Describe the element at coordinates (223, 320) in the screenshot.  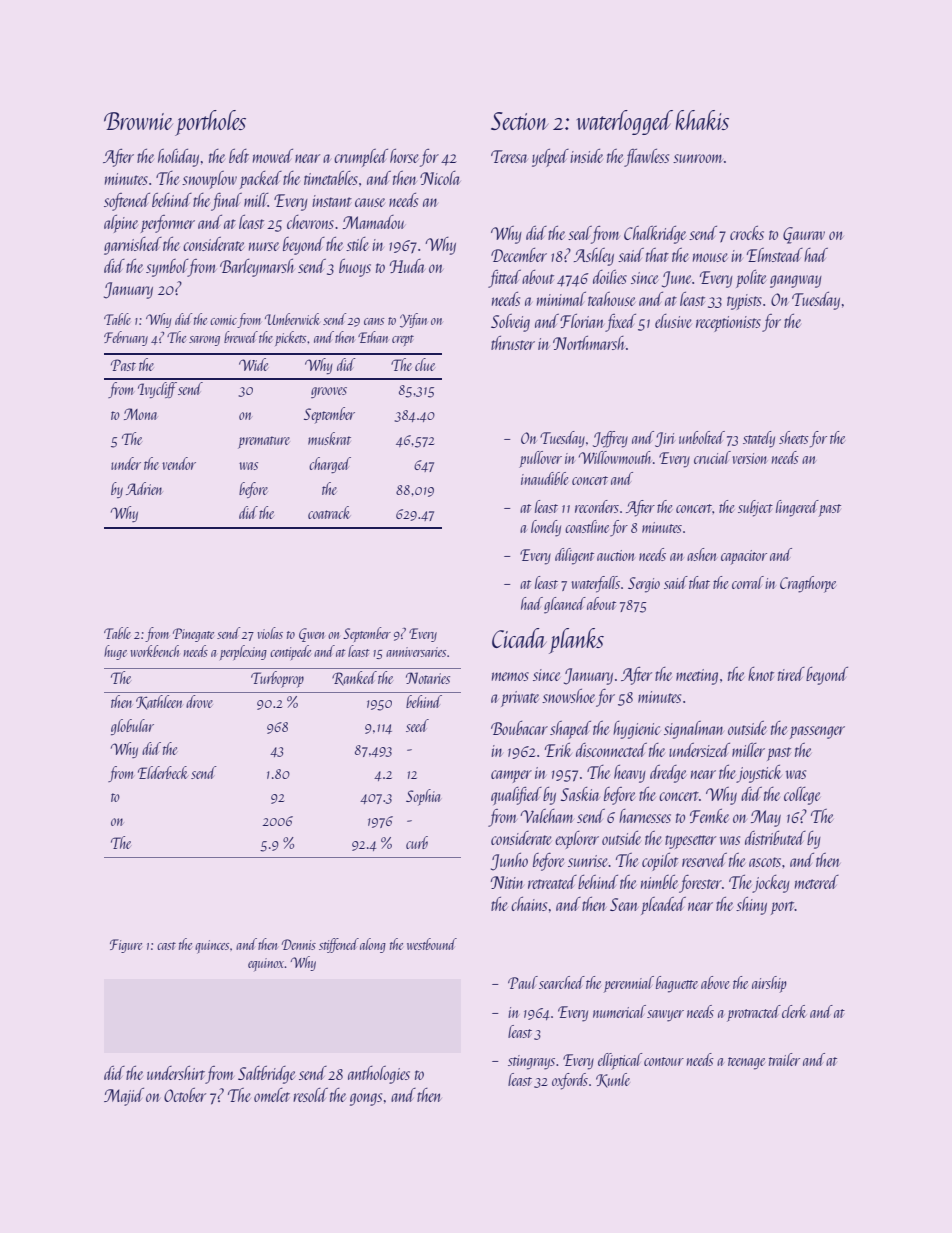
I see `comic` at that location.
